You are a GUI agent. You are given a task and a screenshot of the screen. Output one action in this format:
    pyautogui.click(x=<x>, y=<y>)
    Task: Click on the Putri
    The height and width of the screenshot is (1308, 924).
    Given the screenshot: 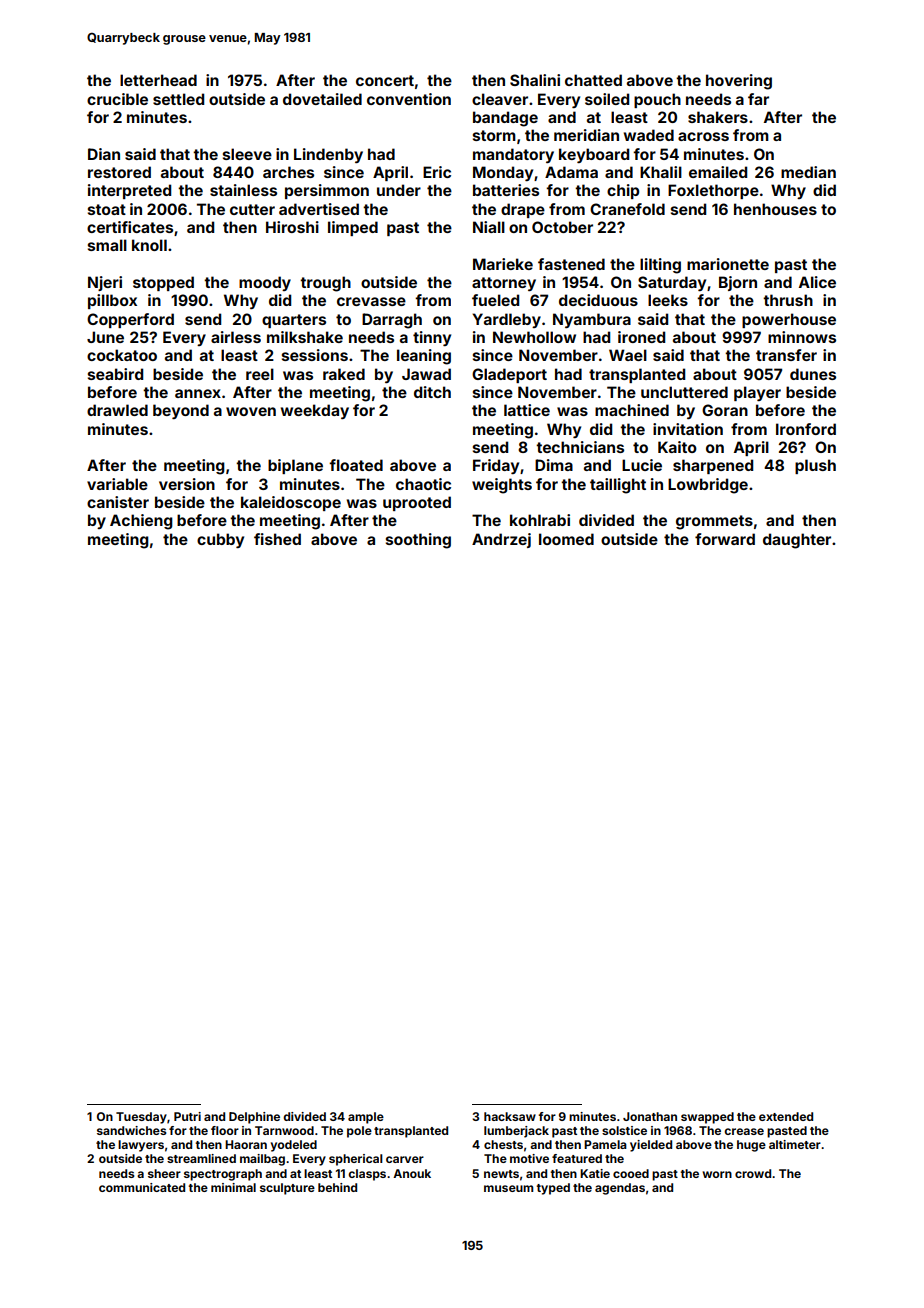 What is the action you would take?
    pyautogui.click(x=187, y=1116)
